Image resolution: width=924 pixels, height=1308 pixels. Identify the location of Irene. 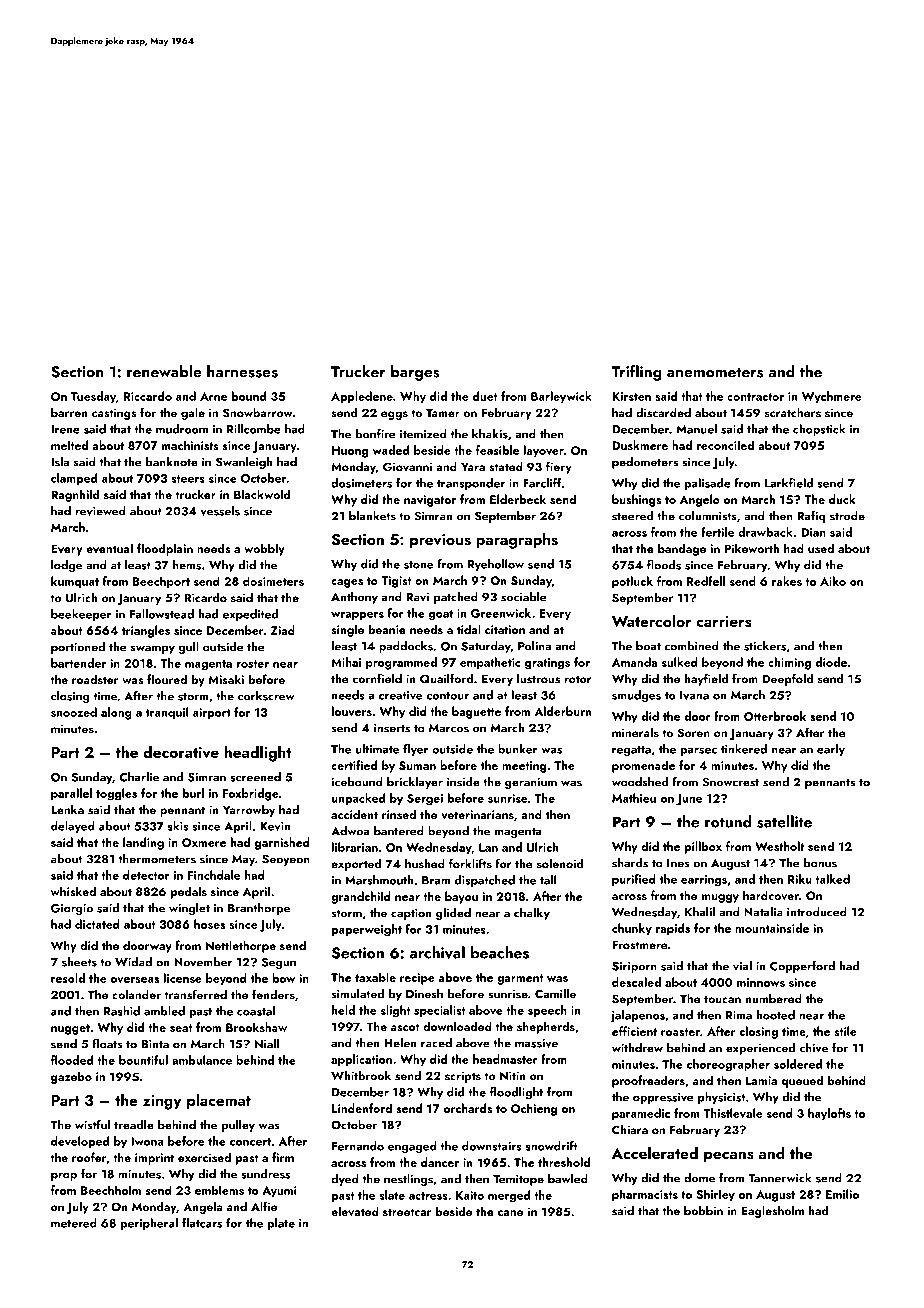
(65, 429).
